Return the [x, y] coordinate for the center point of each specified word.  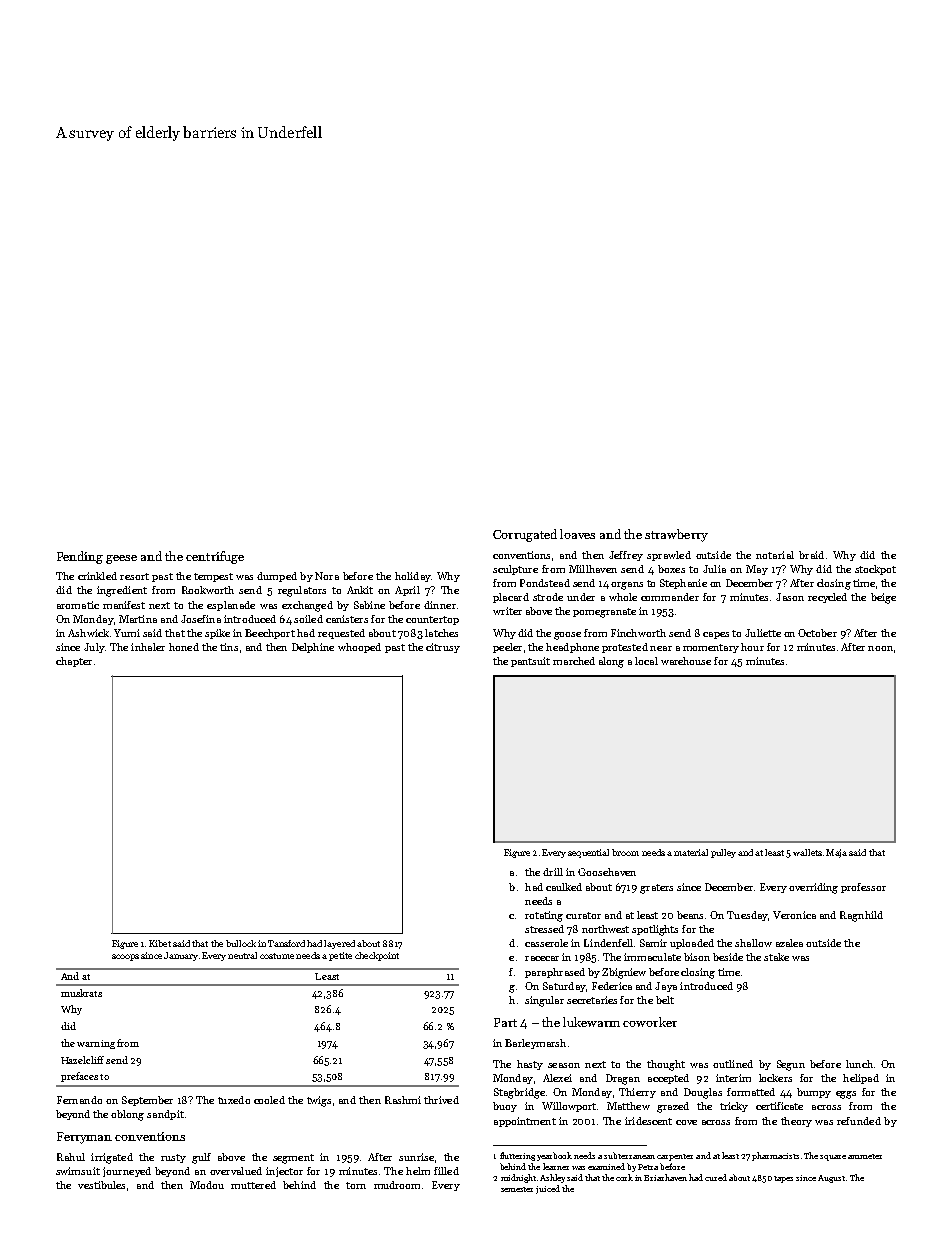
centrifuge [215, 557]
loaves [577, 534]
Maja [836, 853]
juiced [548, 1189]
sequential [588, 853]
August [831, 1179]
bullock [241, 943]
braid [811, 555]
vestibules [101, 1185]
